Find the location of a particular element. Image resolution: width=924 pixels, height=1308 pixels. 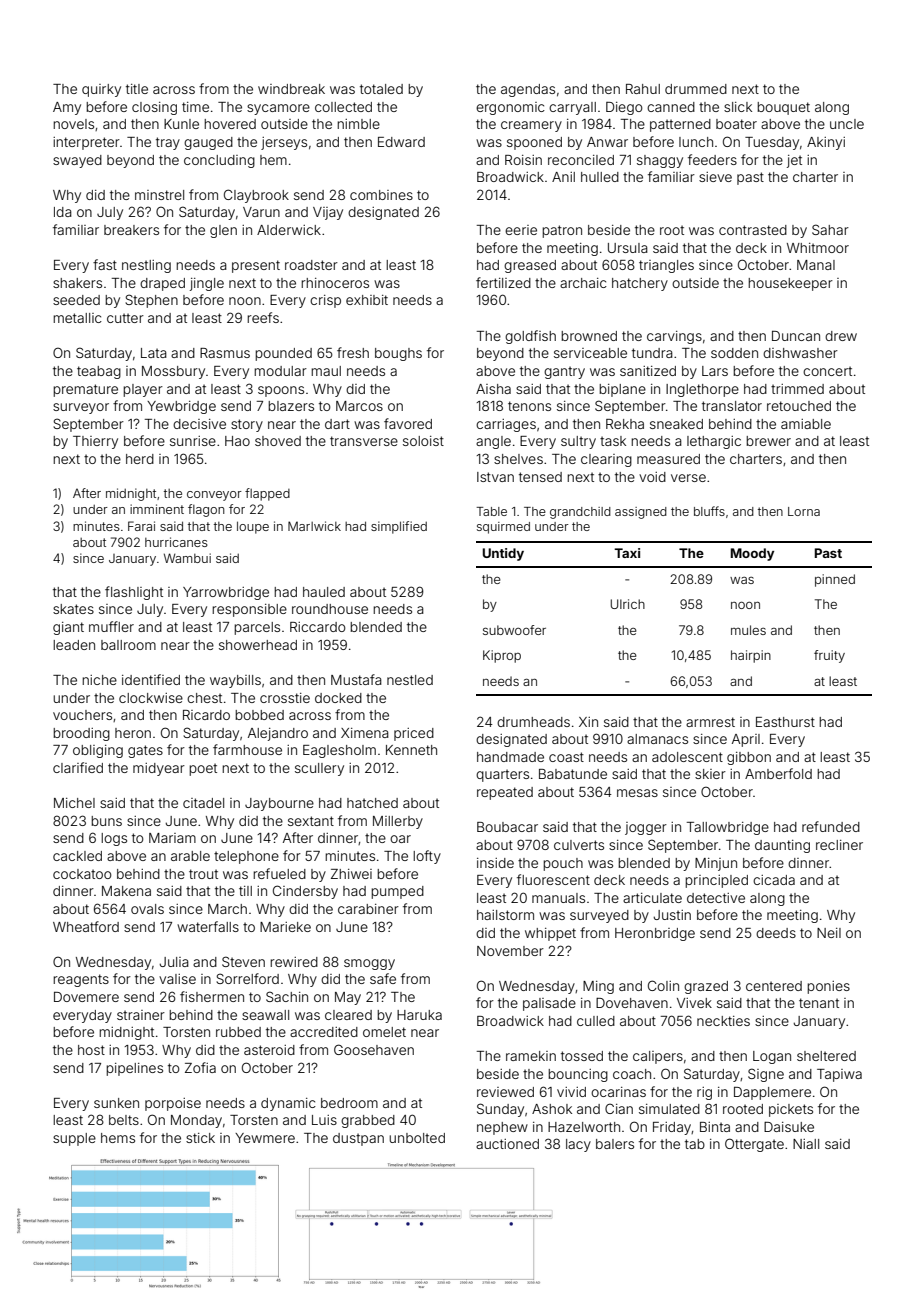

Niall is located at coordinates (806, 1144).
